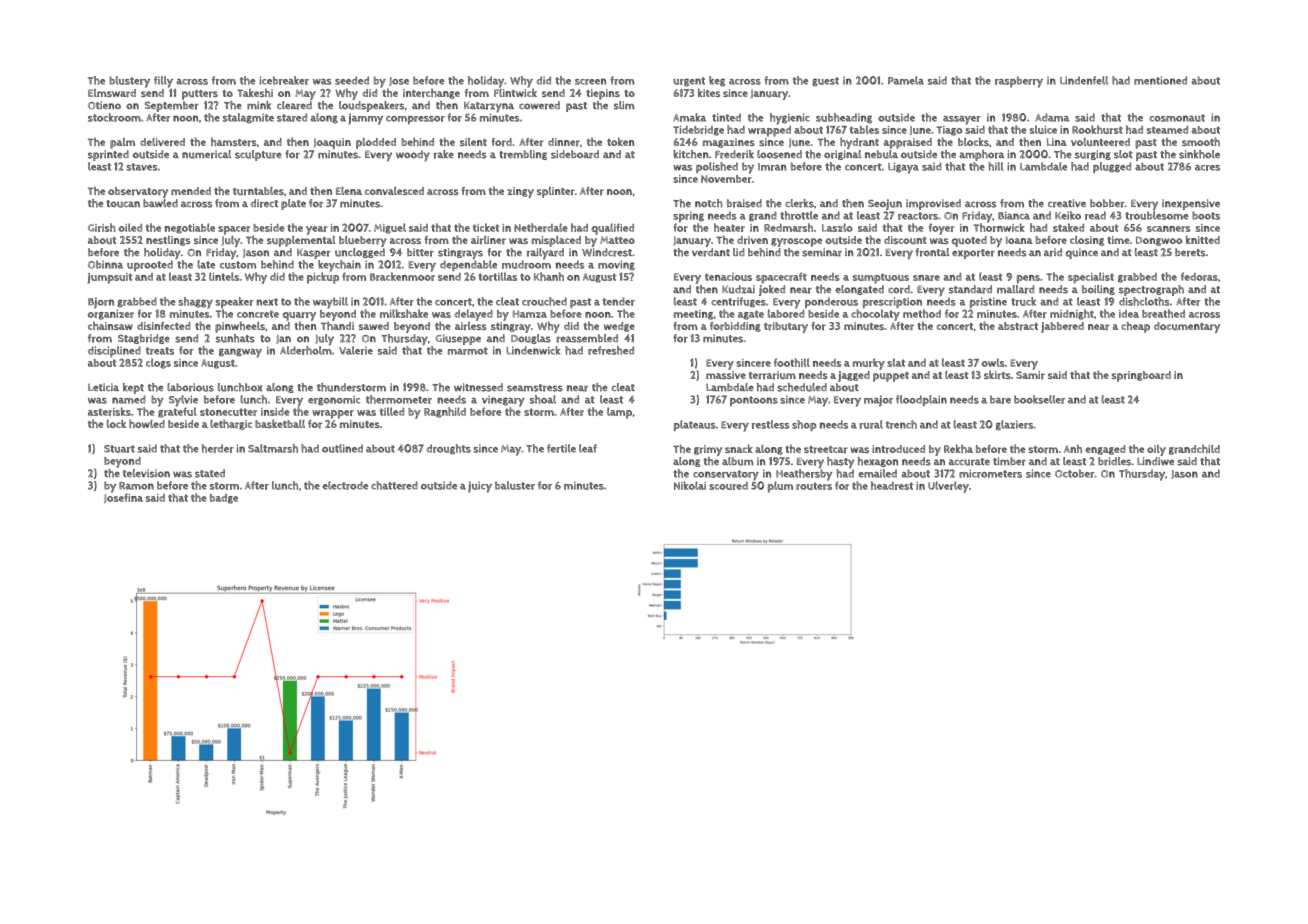  What do you see at coordinates (141, 167) in the screenshot?
I see `staves` at bounding box center [141, 167].
